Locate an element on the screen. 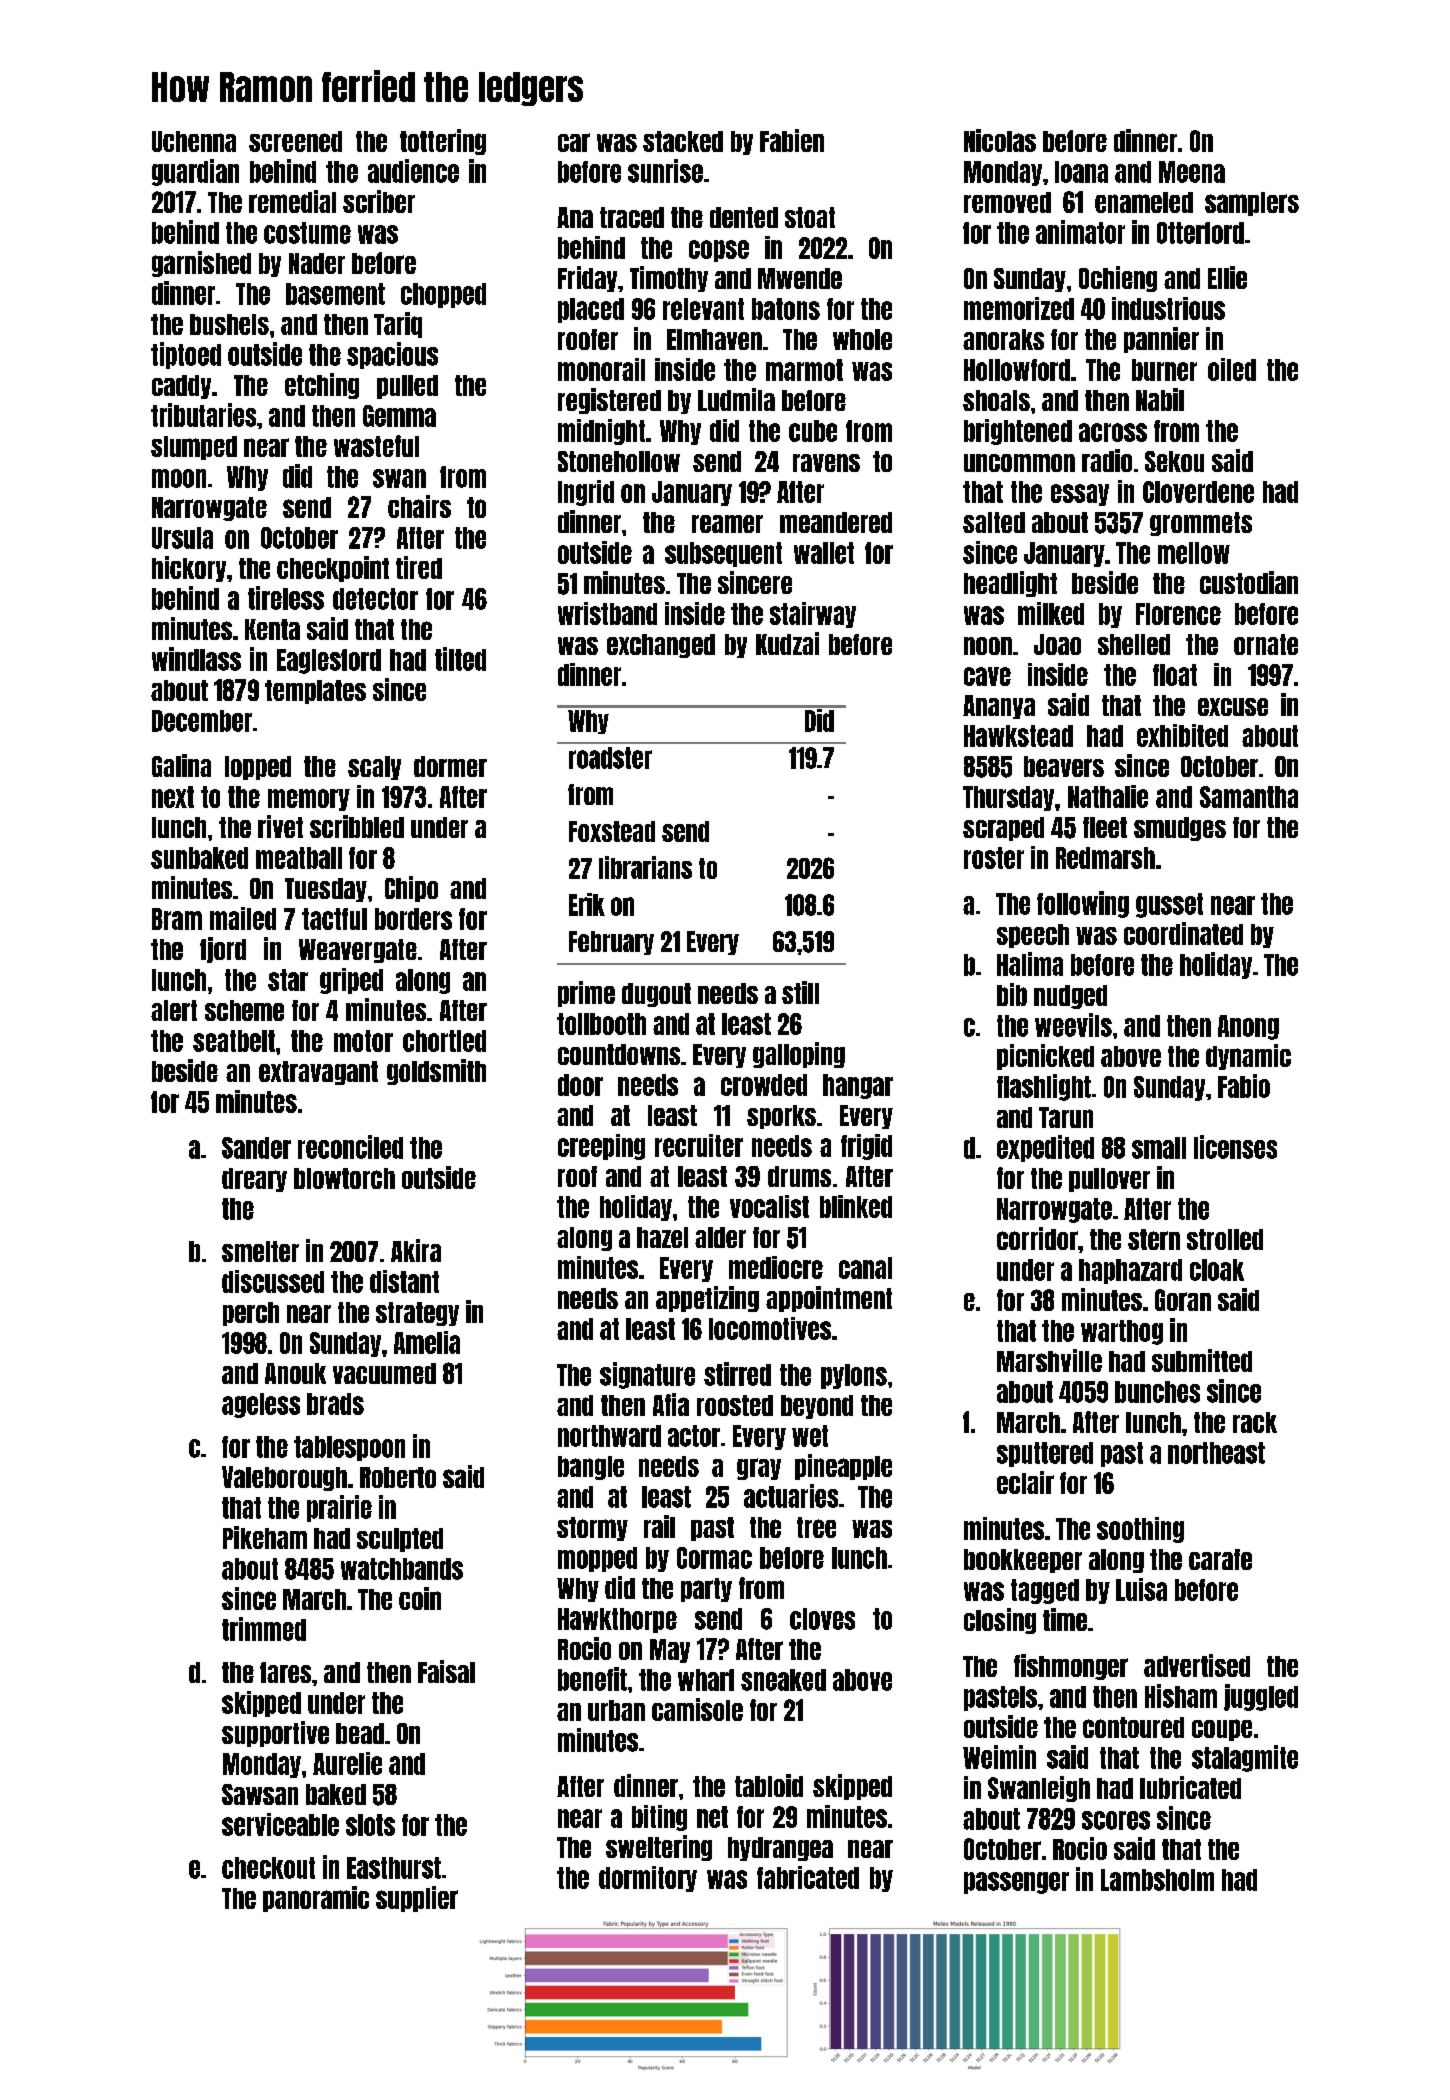  biting is located at coordinates (659, 1818).
